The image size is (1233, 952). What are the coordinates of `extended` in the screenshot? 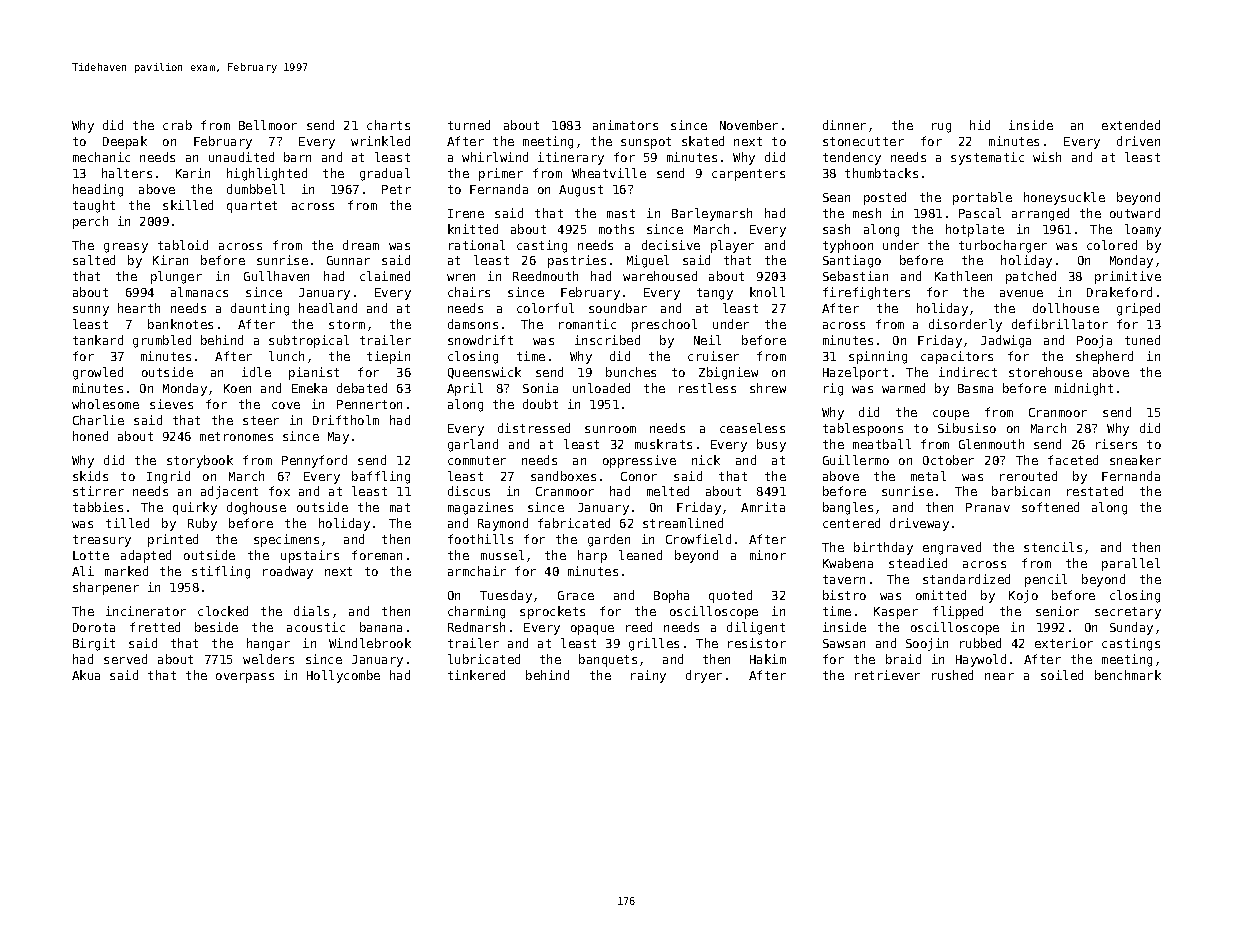 It's located at (1131, 125).
